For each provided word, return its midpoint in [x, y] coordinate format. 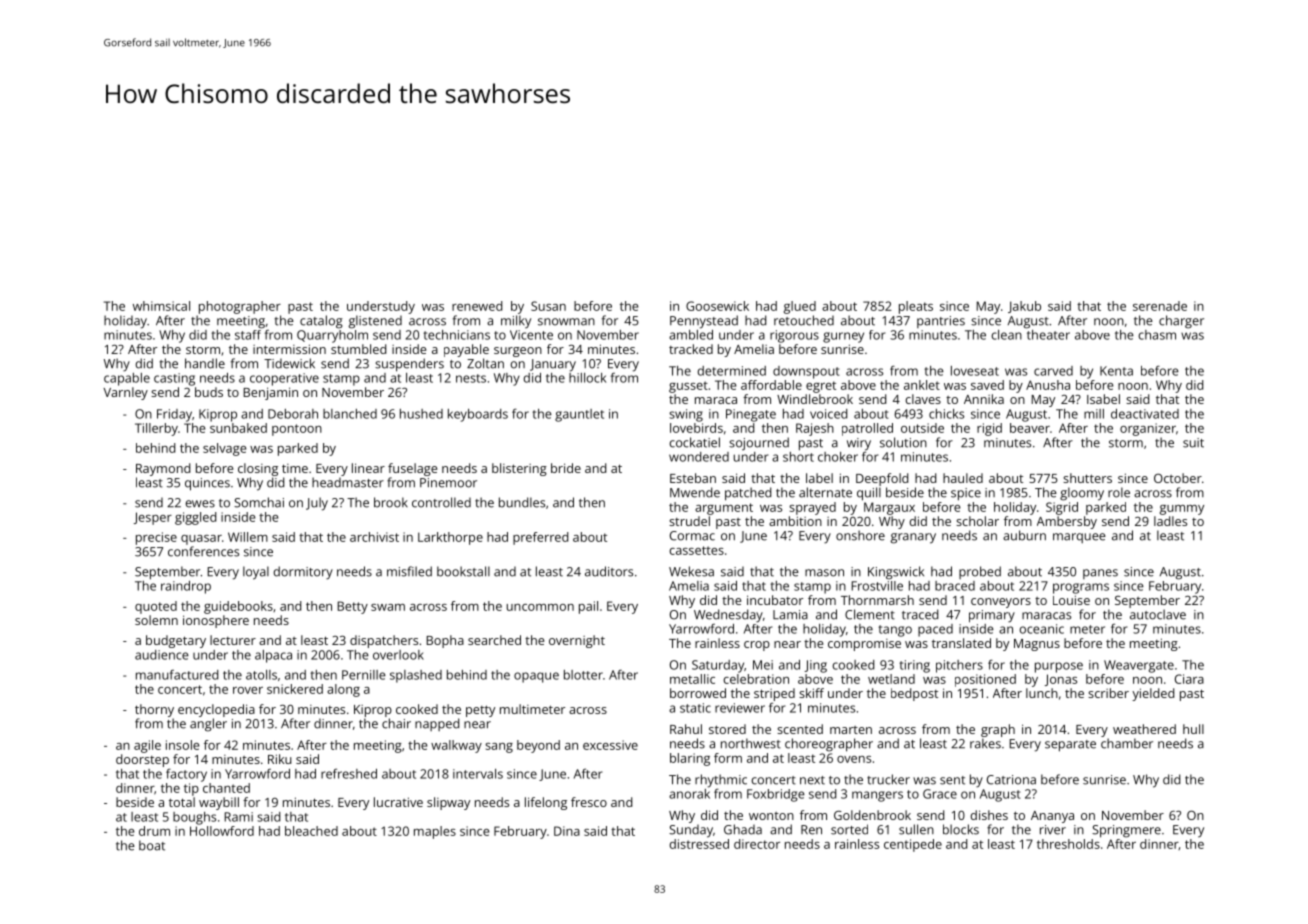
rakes [985, 743]
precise [156, 538]
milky [516, 322]
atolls [261, 675]
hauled [963, 478]
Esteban [693, 478]
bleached [311, 831]
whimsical [161, 306]
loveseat [975, 371]
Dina [567, 831]
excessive [610, 745]
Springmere [1126, 831]
